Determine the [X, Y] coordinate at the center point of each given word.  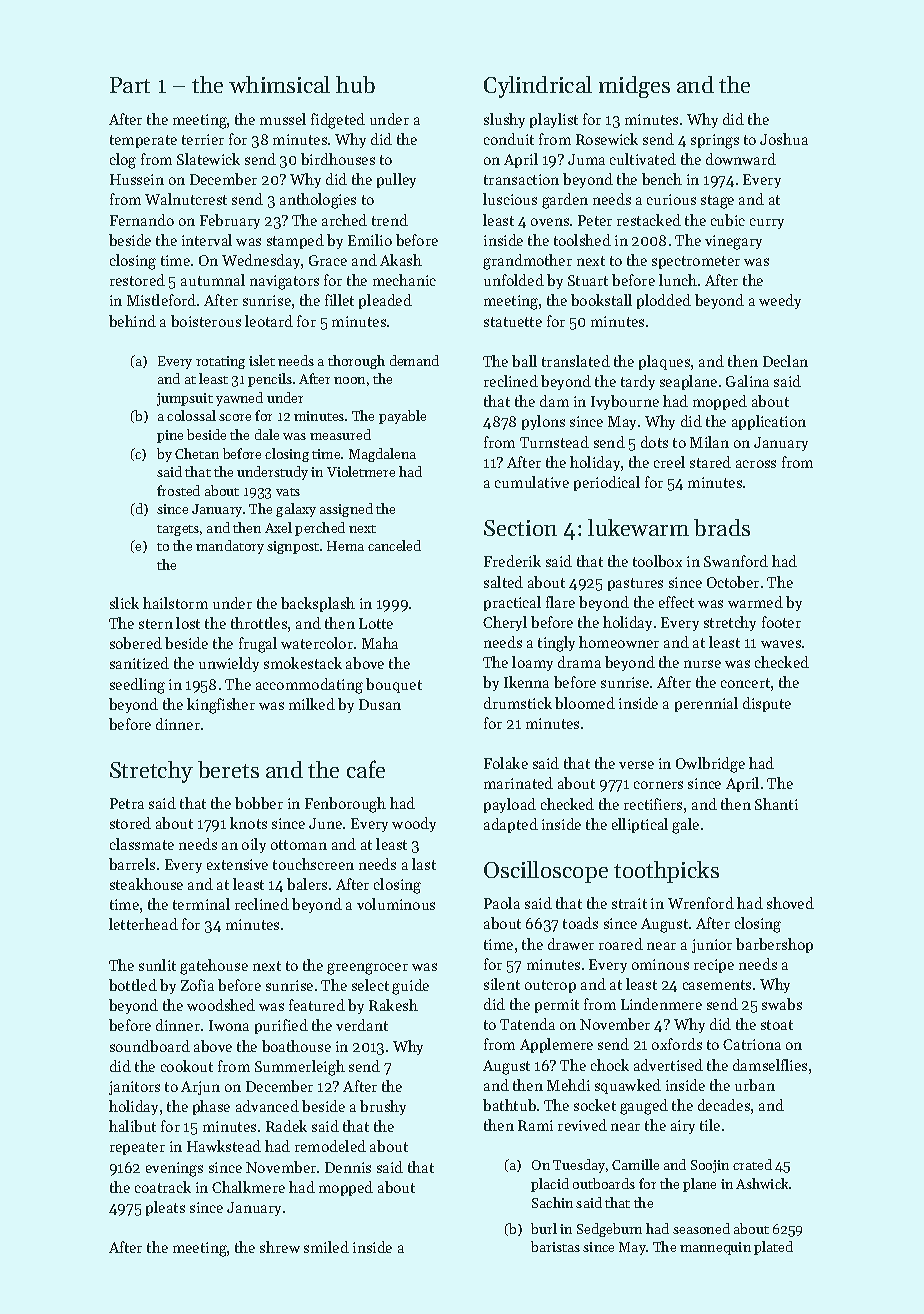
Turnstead [554, 442]
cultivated [643, 159]
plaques [664, 362]
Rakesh [393, 1005]
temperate [143, 141]
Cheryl [505, 623]
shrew [280, 1247]
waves [781, 644]
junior [712, 946]
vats [288, 492]
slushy [504, 120]
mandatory [230, 547]
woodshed [221, 1005]
